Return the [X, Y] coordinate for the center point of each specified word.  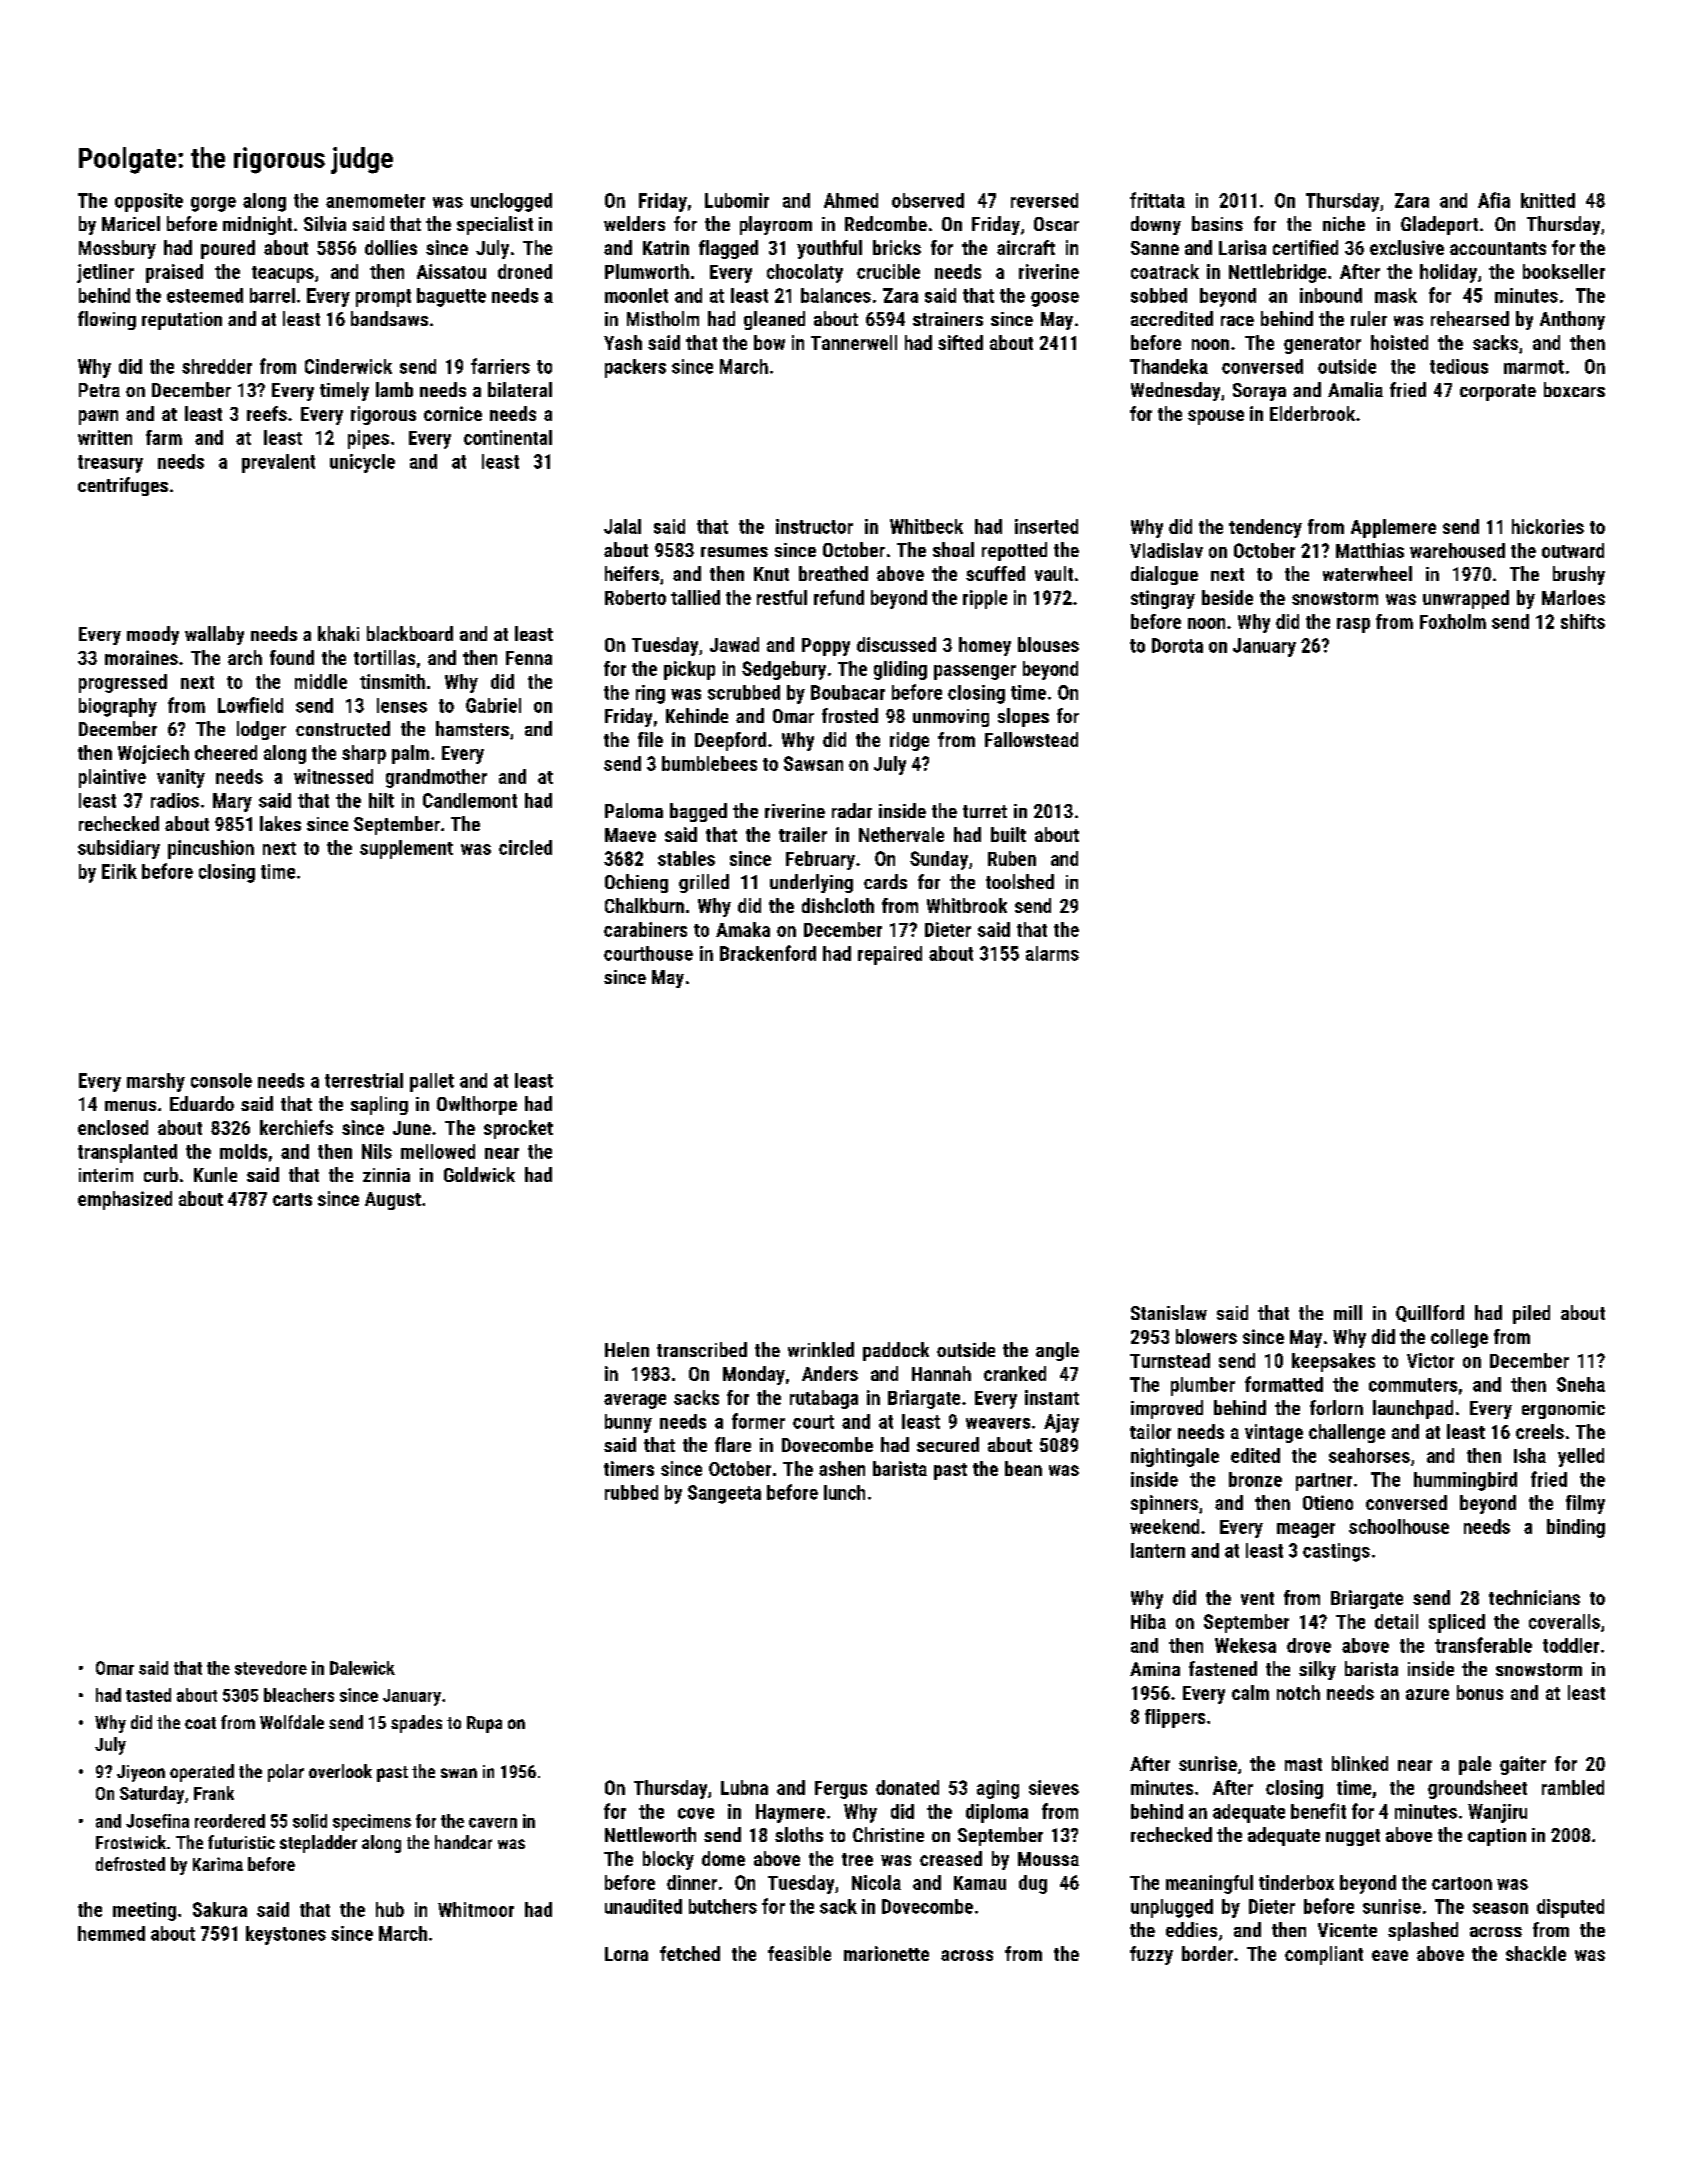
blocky [668, 1860]
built [1008, 834]
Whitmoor [476, 1909]
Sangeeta [724, 1494]
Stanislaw [1169, 1312]
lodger [261, 730]
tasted [148, 1695]
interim [106, 1175]
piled [1531, 1314]
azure [1427, 1694]
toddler [1571, 1645]
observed [928, 200]
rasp [1353, 625]
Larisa [1242, 247]
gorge [213, 204]
